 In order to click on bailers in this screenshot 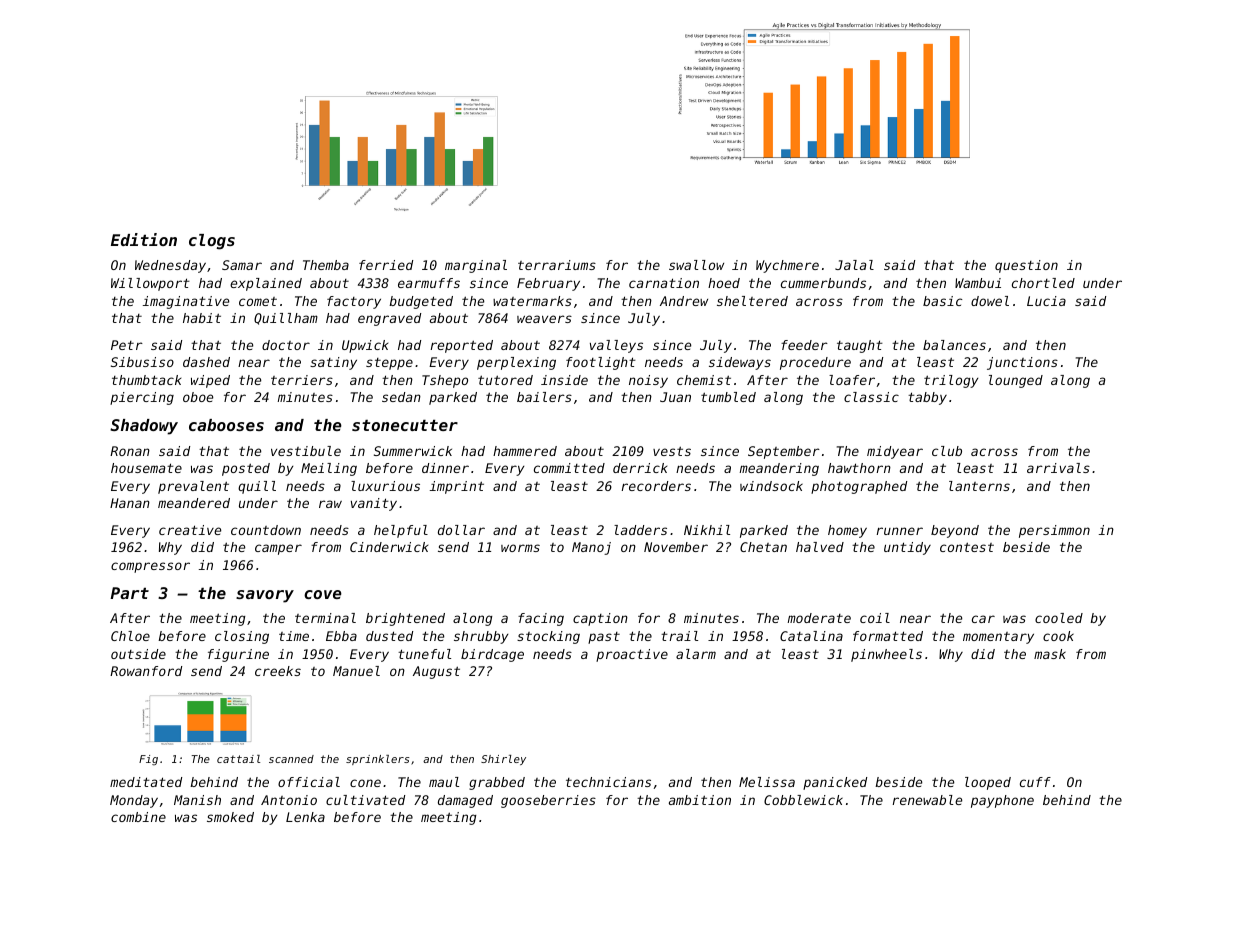, I will do `click(544, 397)`.
